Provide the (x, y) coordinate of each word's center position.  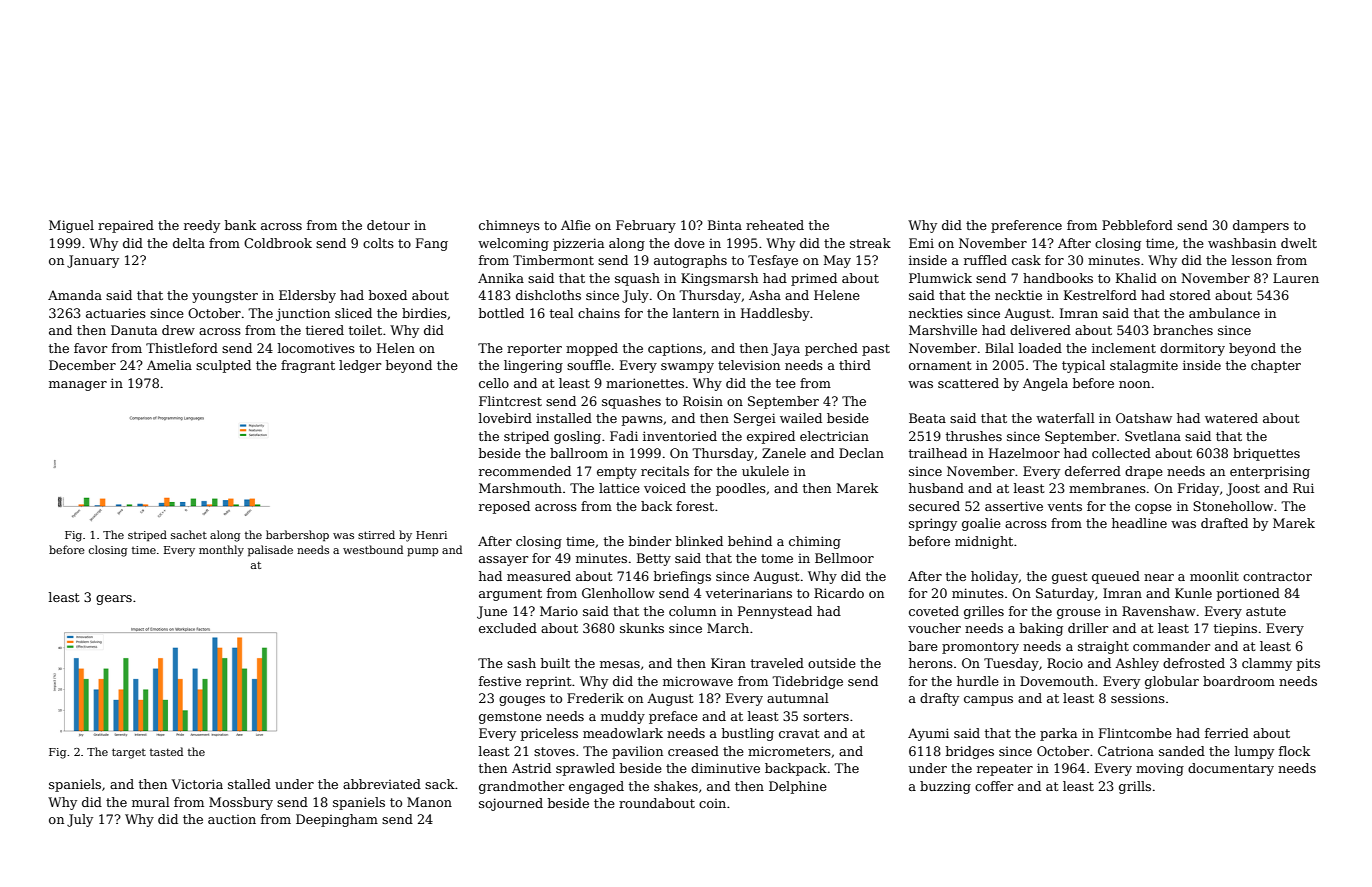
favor (90, 348)
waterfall (1065, 418)
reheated (775, 225)
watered (1231, 418)
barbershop (297, 535)
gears (114, 600)
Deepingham (337, 820)
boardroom (1239, 681)
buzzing (945, 787)
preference (1026, 226)
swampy (687, 368)
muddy (623, 717)
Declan (861, 453)
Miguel (71, 226)
